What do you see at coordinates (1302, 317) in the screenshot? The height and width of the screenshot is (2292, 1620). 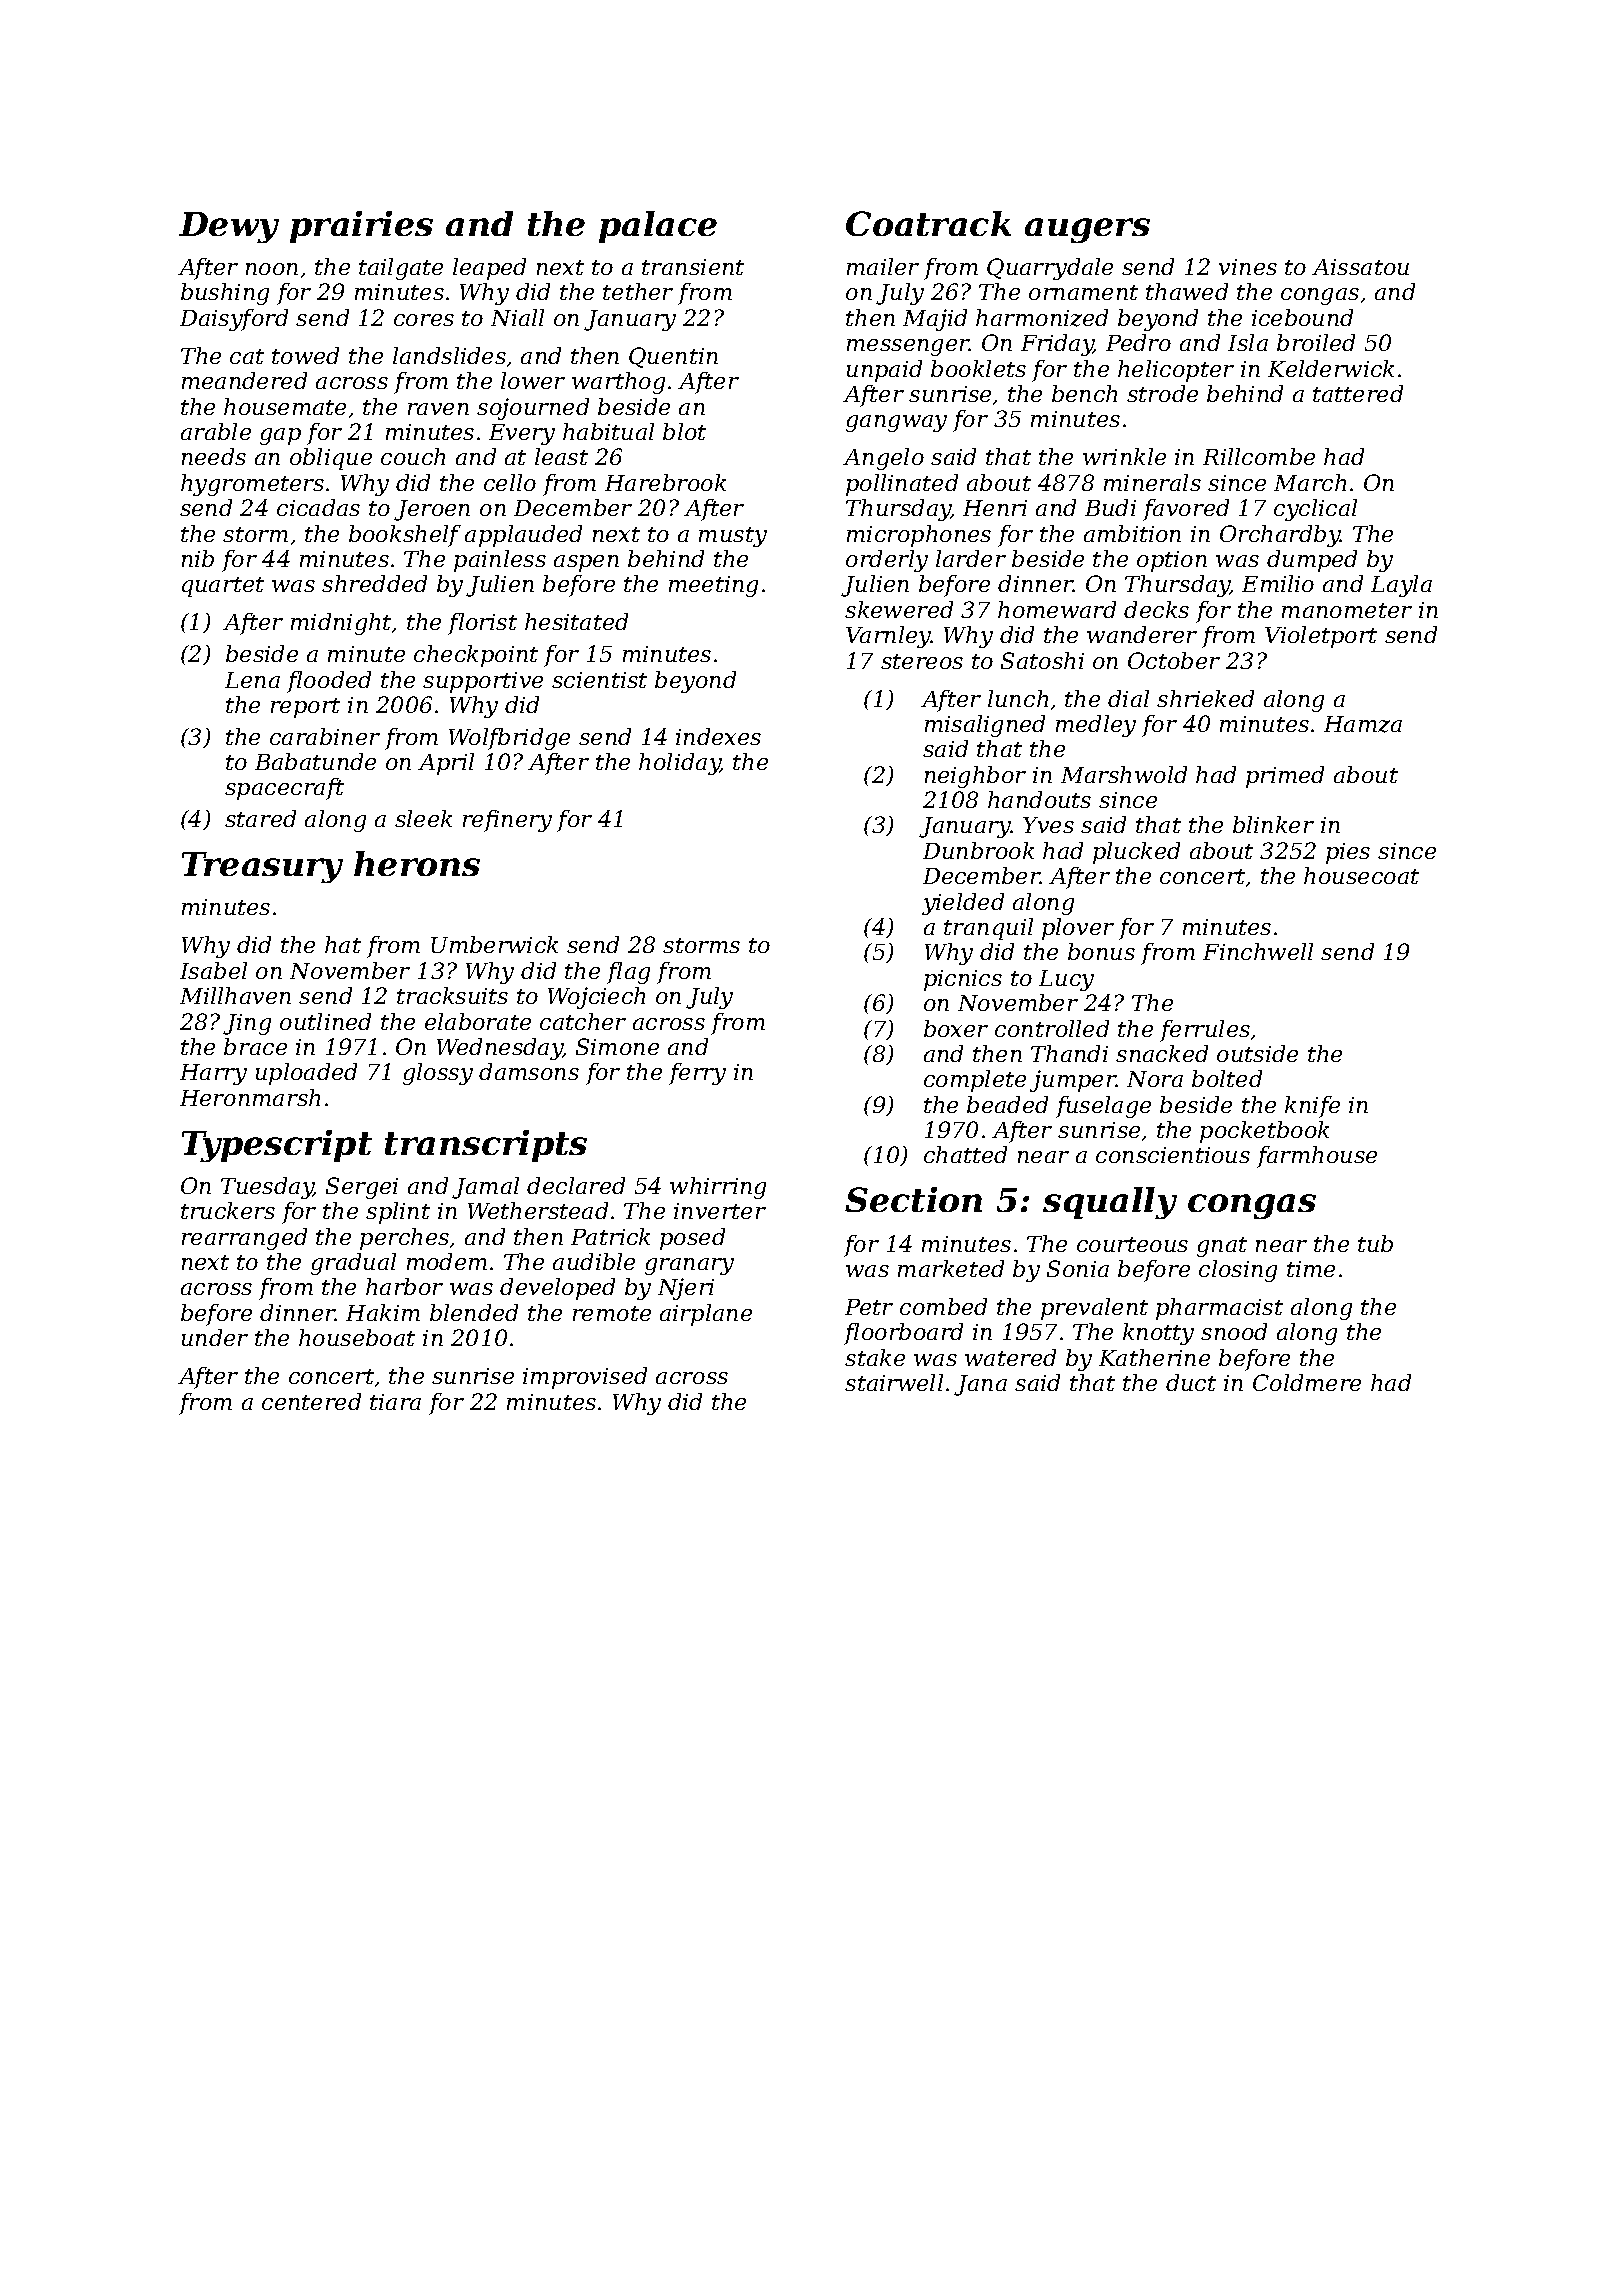 I see `icebound` at bounding box center [1302, 317].
